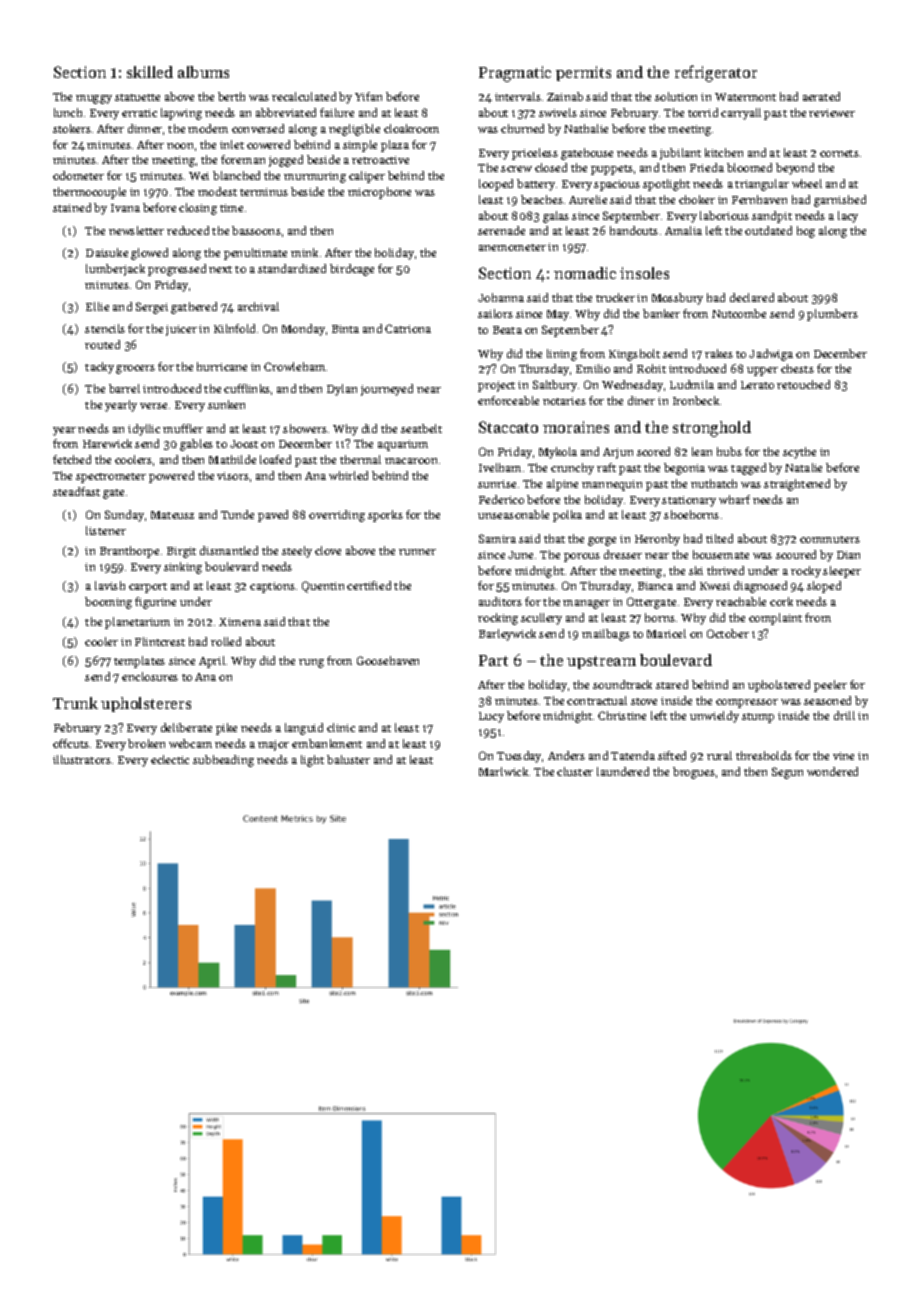 Image resolution: width=924 pixels, height=1308 pixels. What do you see at coordinates (799, 453) in the screenshot?
I see `scythe` at bounding box center [799, 453].
